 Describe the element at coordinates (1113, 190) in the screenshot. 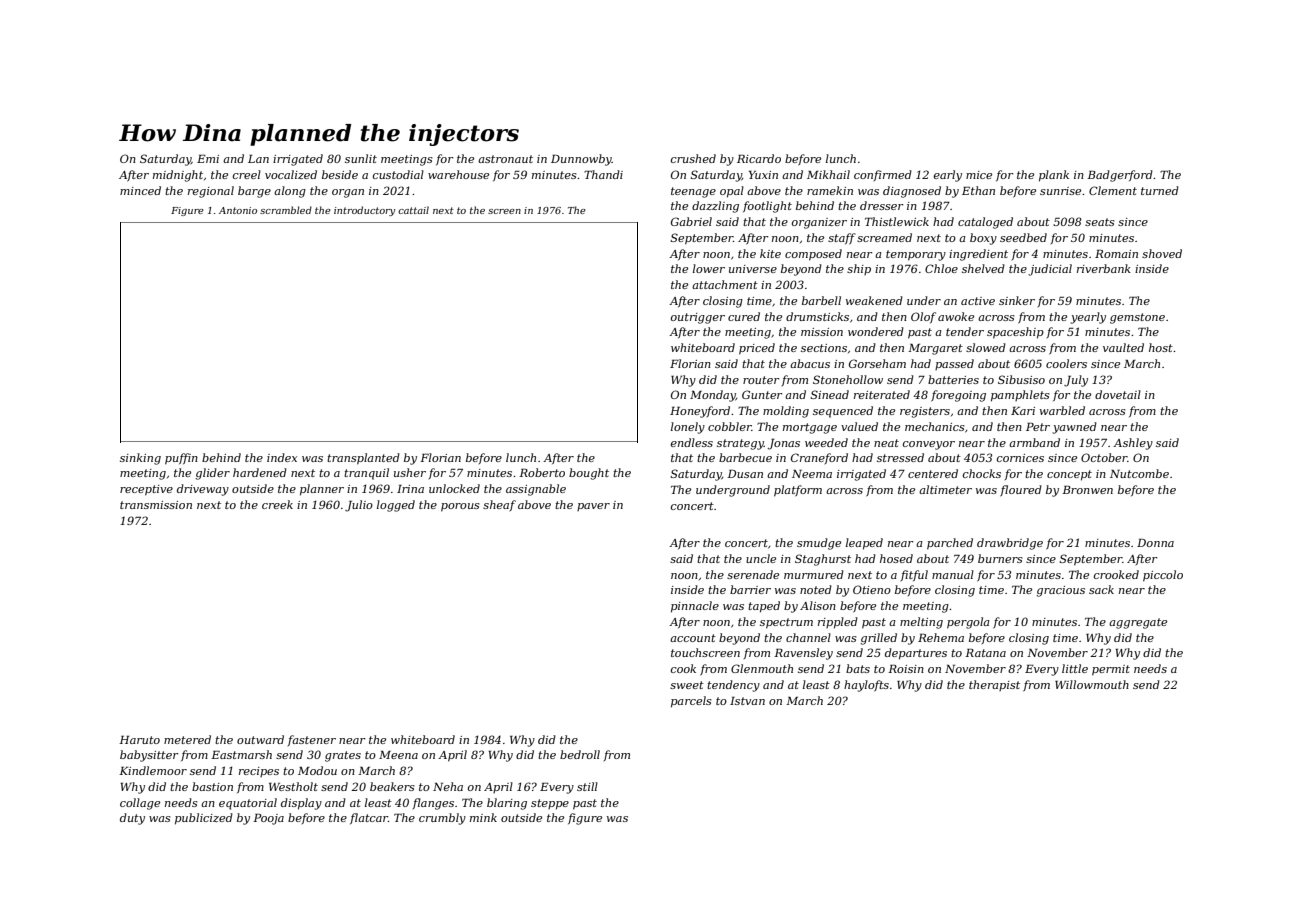

I see `Clement` at that location.
